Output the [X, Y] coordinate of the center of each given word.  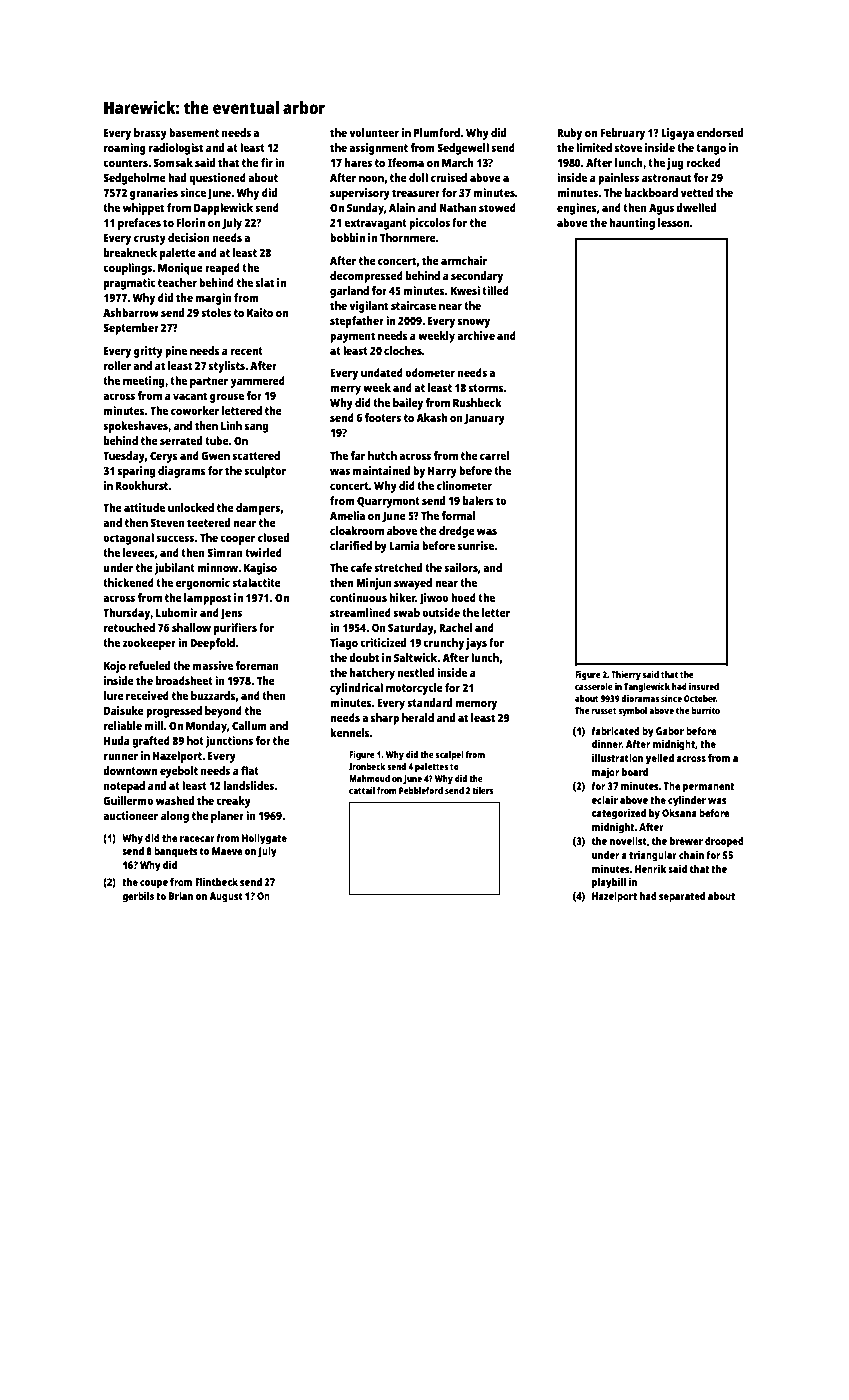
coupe [154, 884]
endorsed [720, 132]
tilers [483, 790]
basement [194, 132]
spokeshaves [135, 427]
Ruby [569, 134]
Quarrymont [388, 502]
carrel [494, 455]
